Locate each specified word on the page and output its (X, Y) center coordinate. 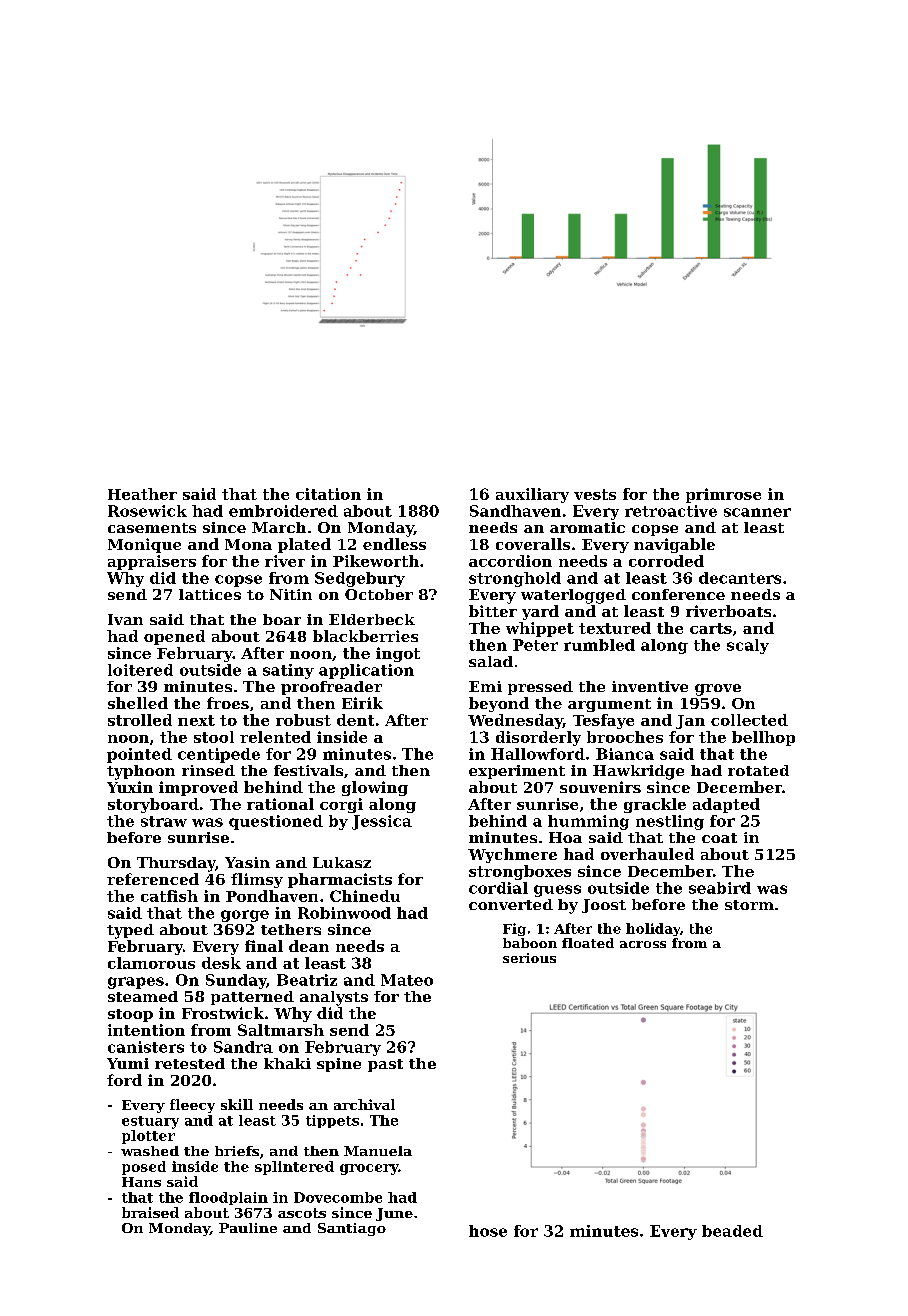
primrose (723, 495)
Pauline (248, 1228)
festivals (308, 770)
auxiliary (532, 495)
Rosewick (147, 511)
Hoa (565, 837)
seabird (720, 888)
